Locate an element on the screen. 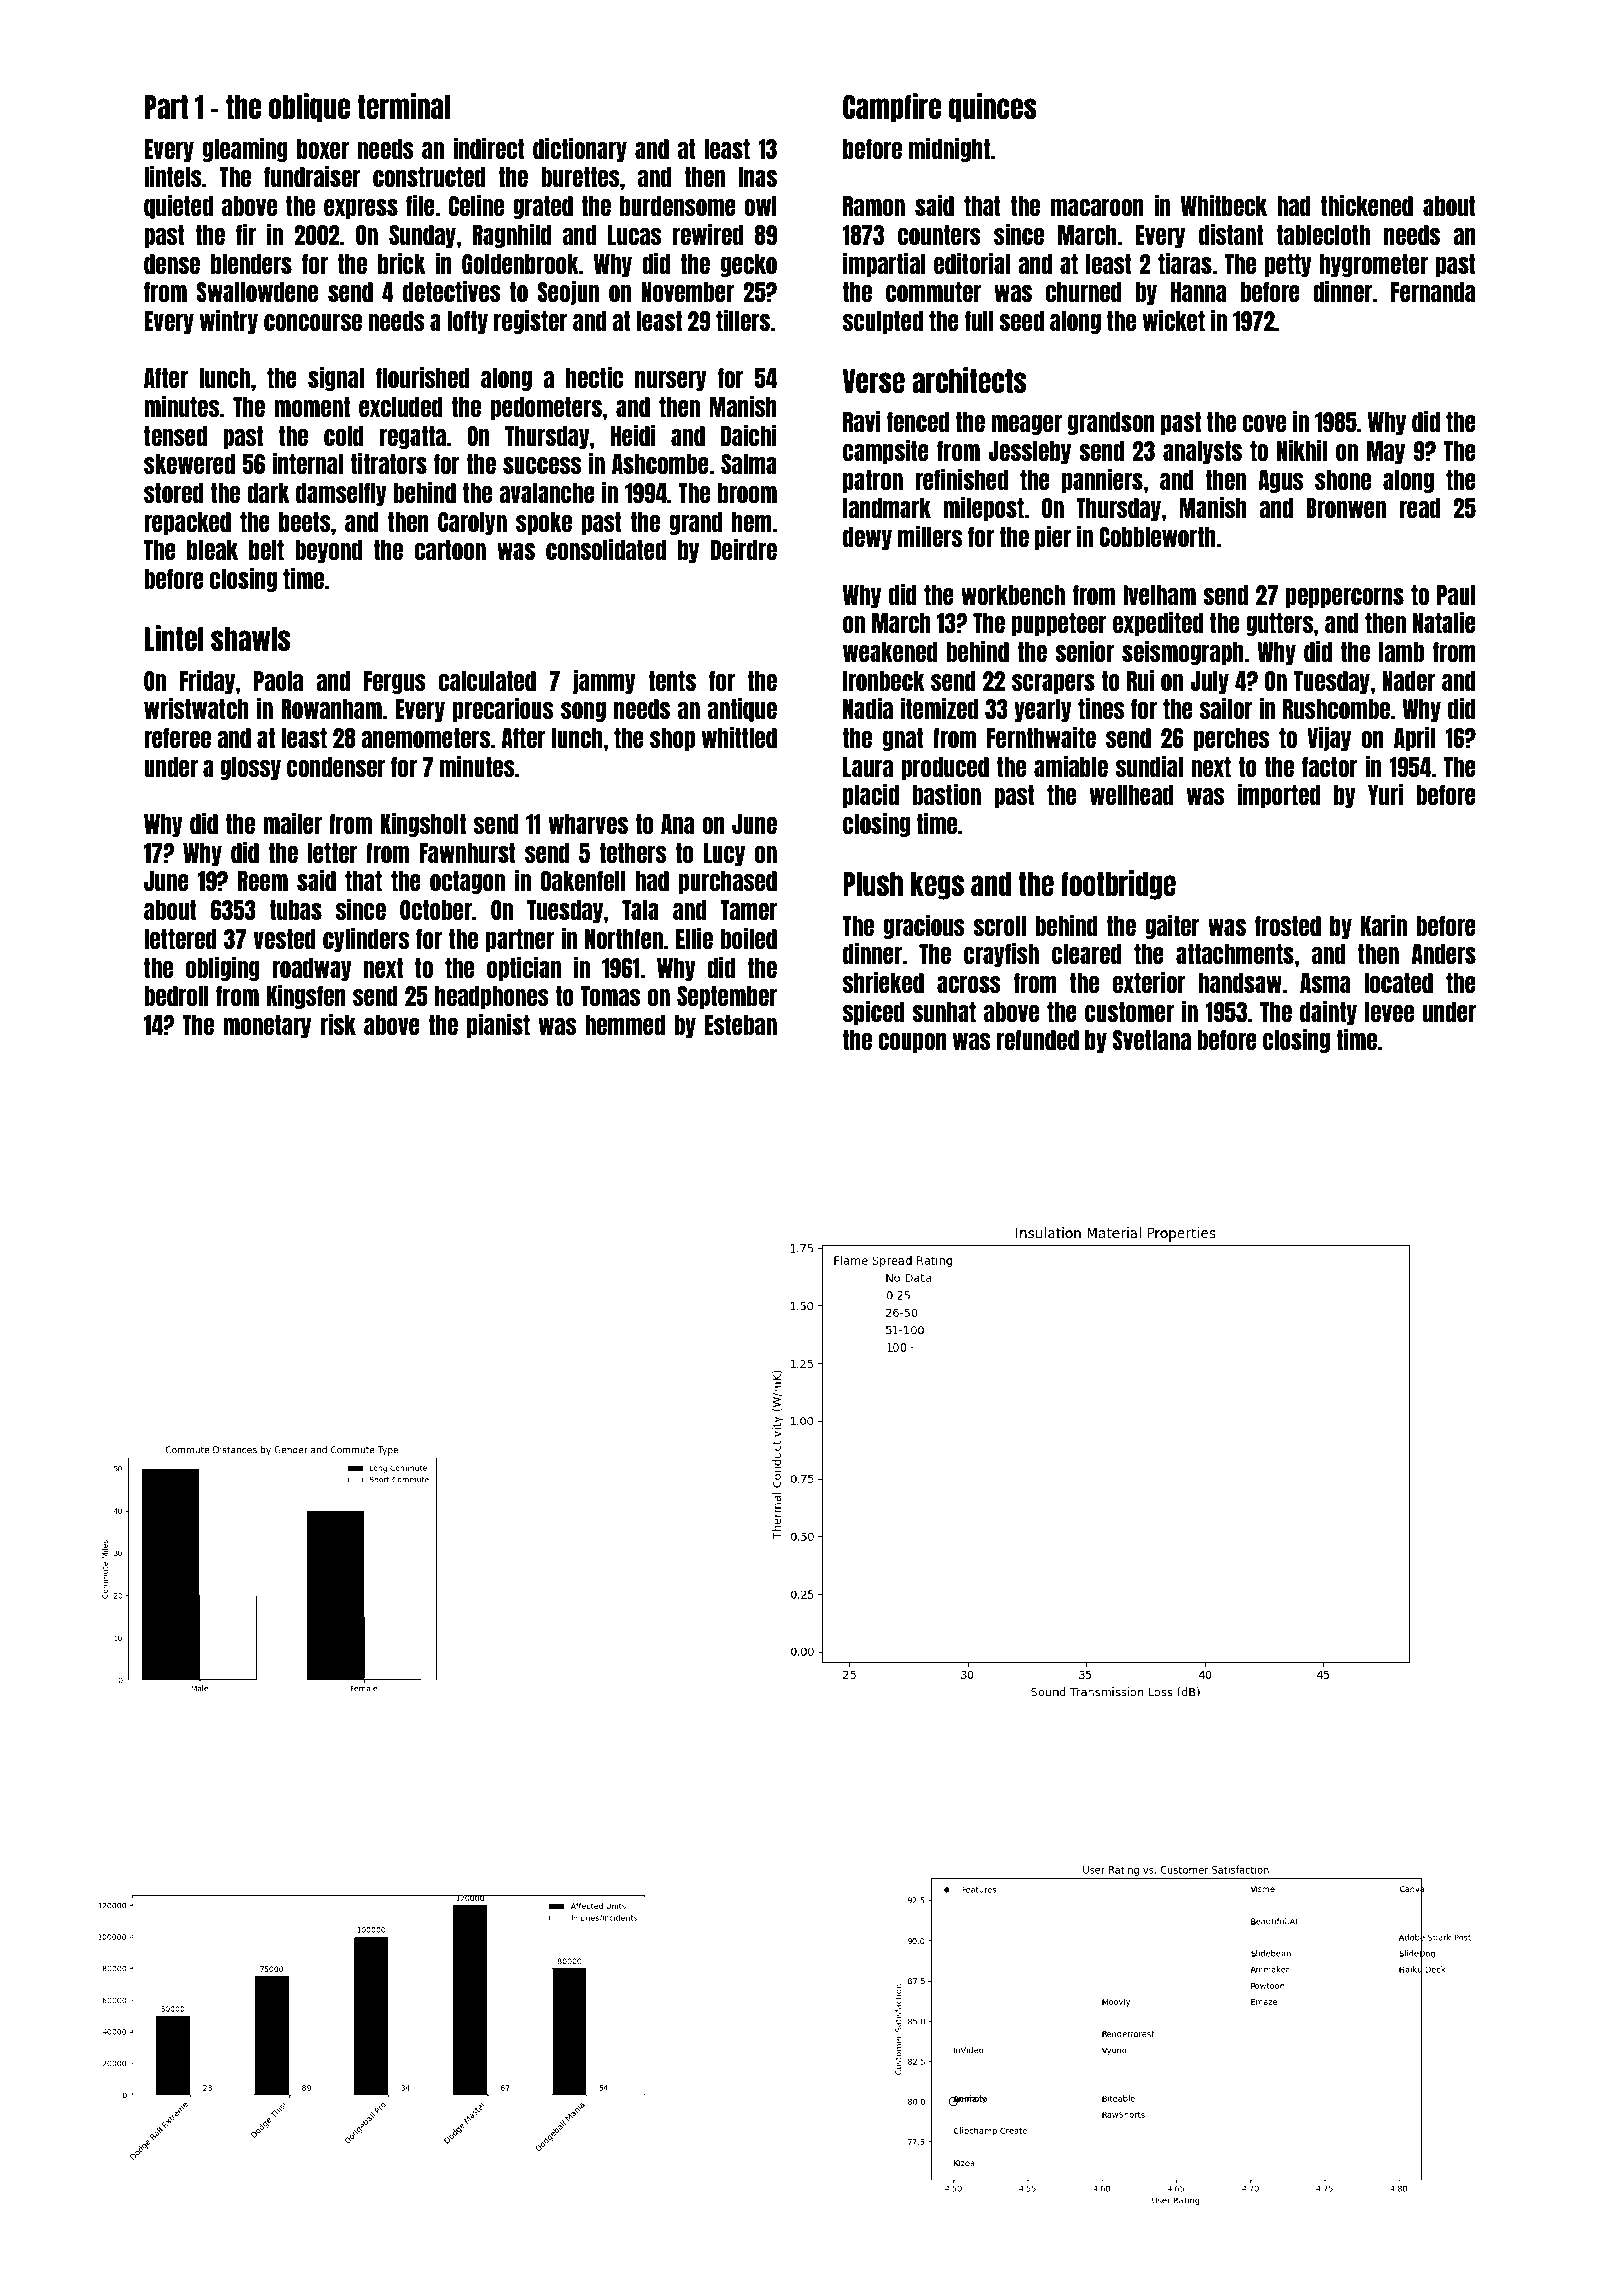 The image size is (1620, 2292). Daichi is located at coordinates (749, 435).
